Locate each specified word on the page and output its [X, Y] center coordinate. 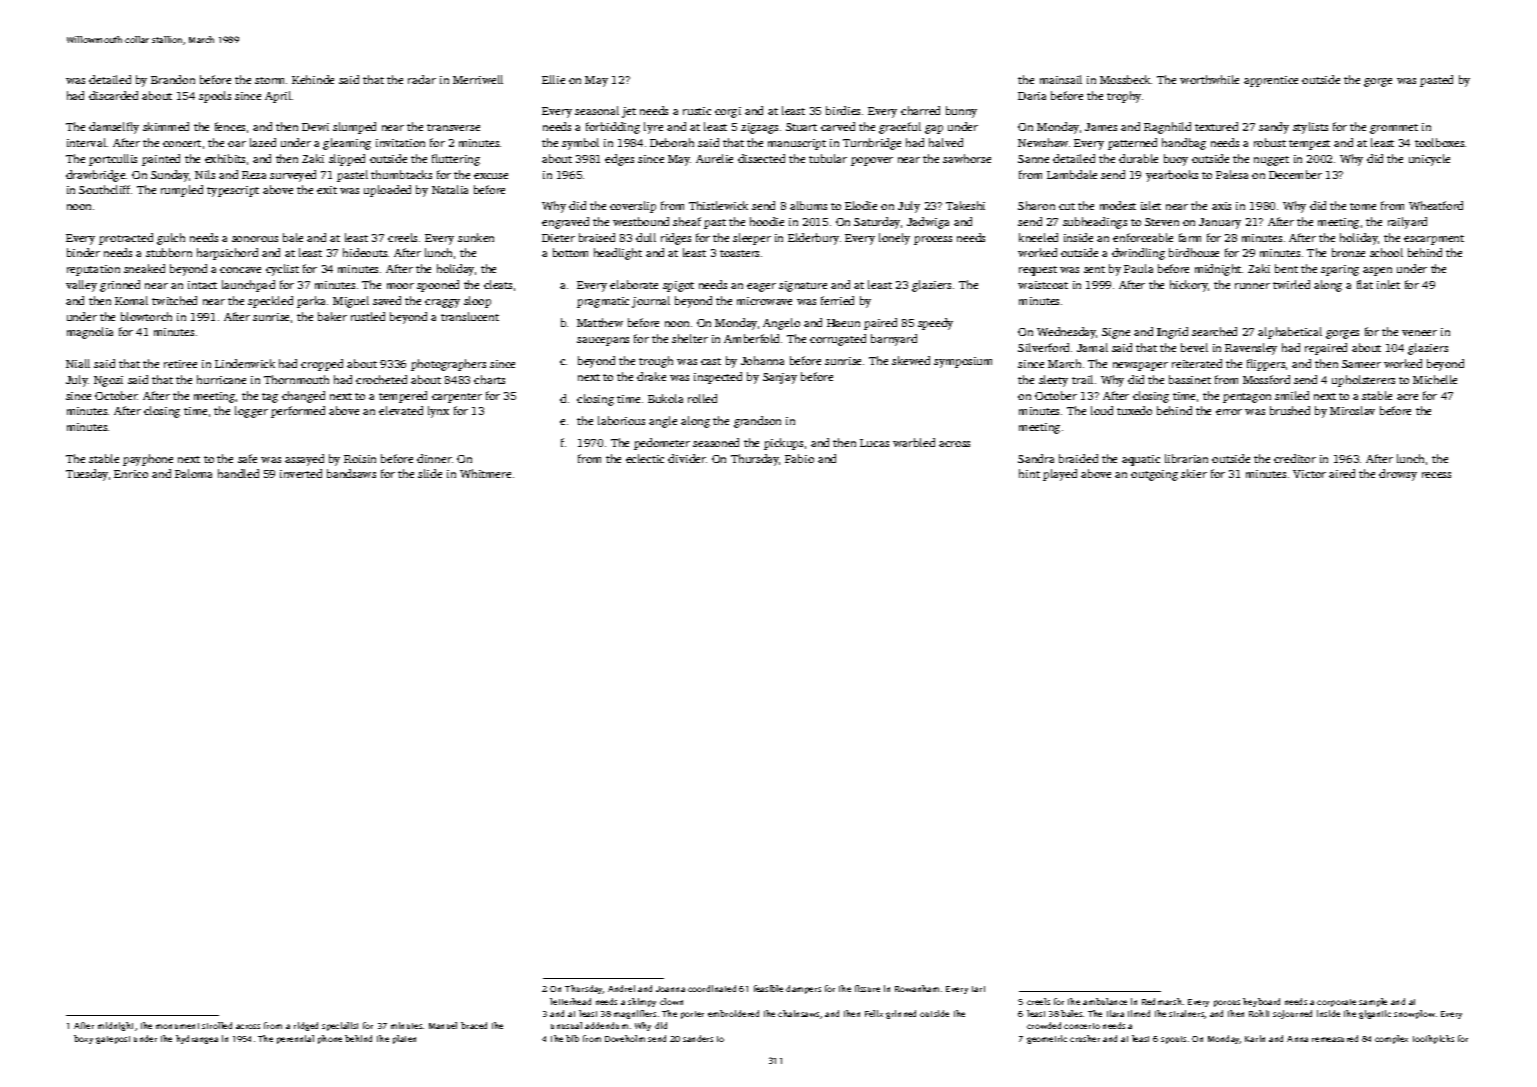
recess [1436, 475]
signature [803, 286]
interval [86, 142]
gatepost [113, 1040]
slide [430, 473]
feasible [768, 988]
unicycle [1429, 160]
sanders [698, 1038]
